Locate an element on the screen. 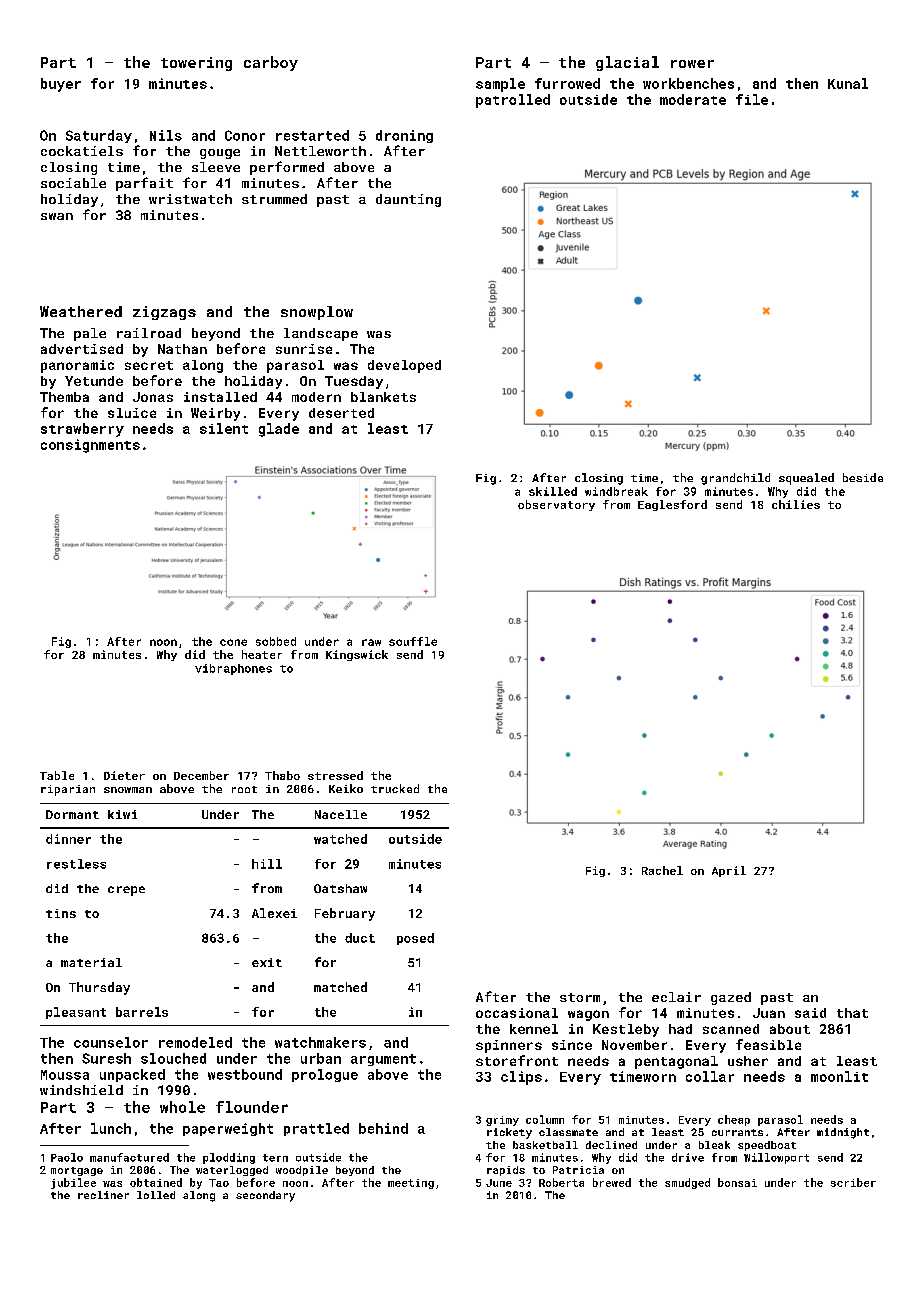  trucked is located at coordinates (395, 788).
